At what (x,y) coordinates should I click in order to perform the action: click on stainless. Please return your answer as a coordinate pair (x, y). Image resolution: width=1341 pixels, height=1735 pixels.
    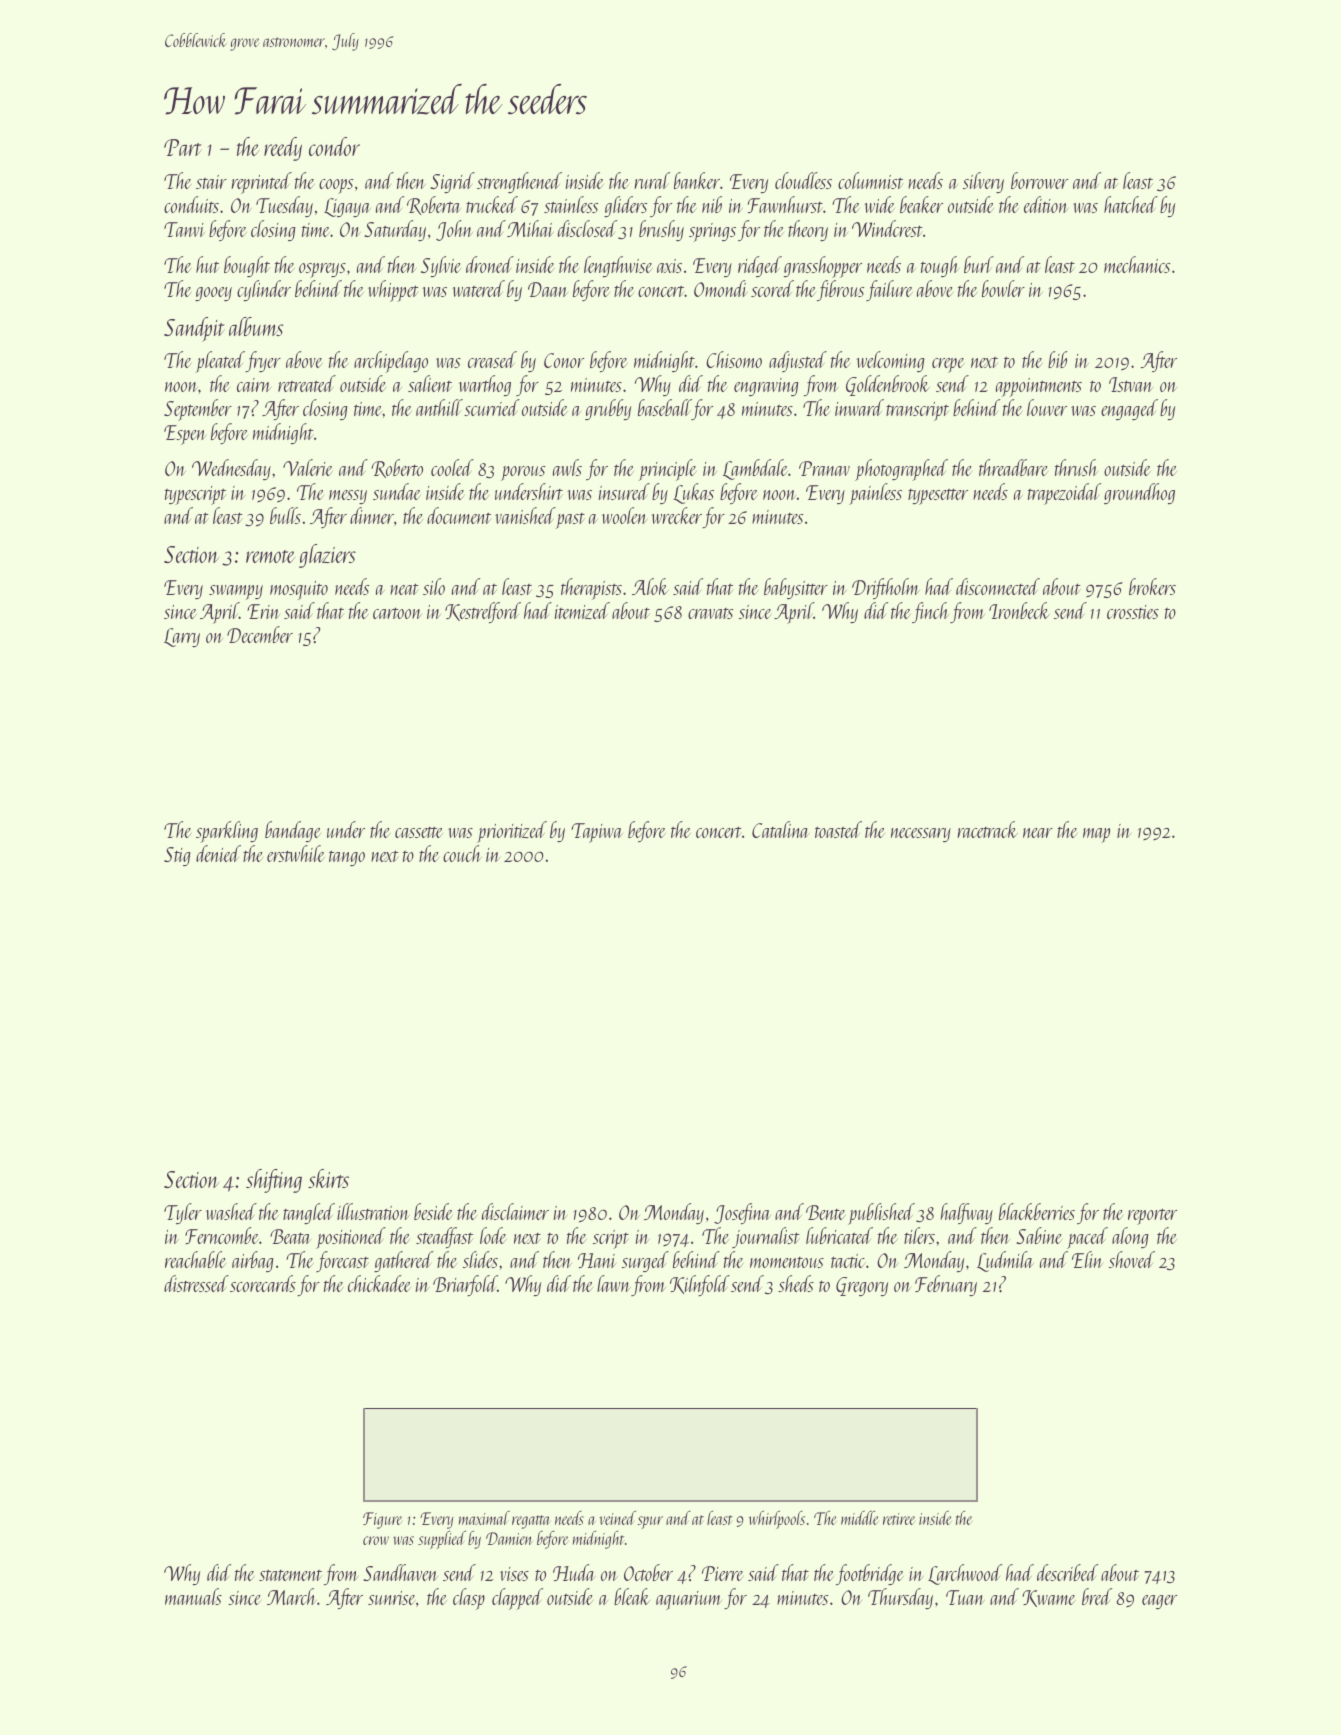
    Looking at the image, I should click on (571, 204).
